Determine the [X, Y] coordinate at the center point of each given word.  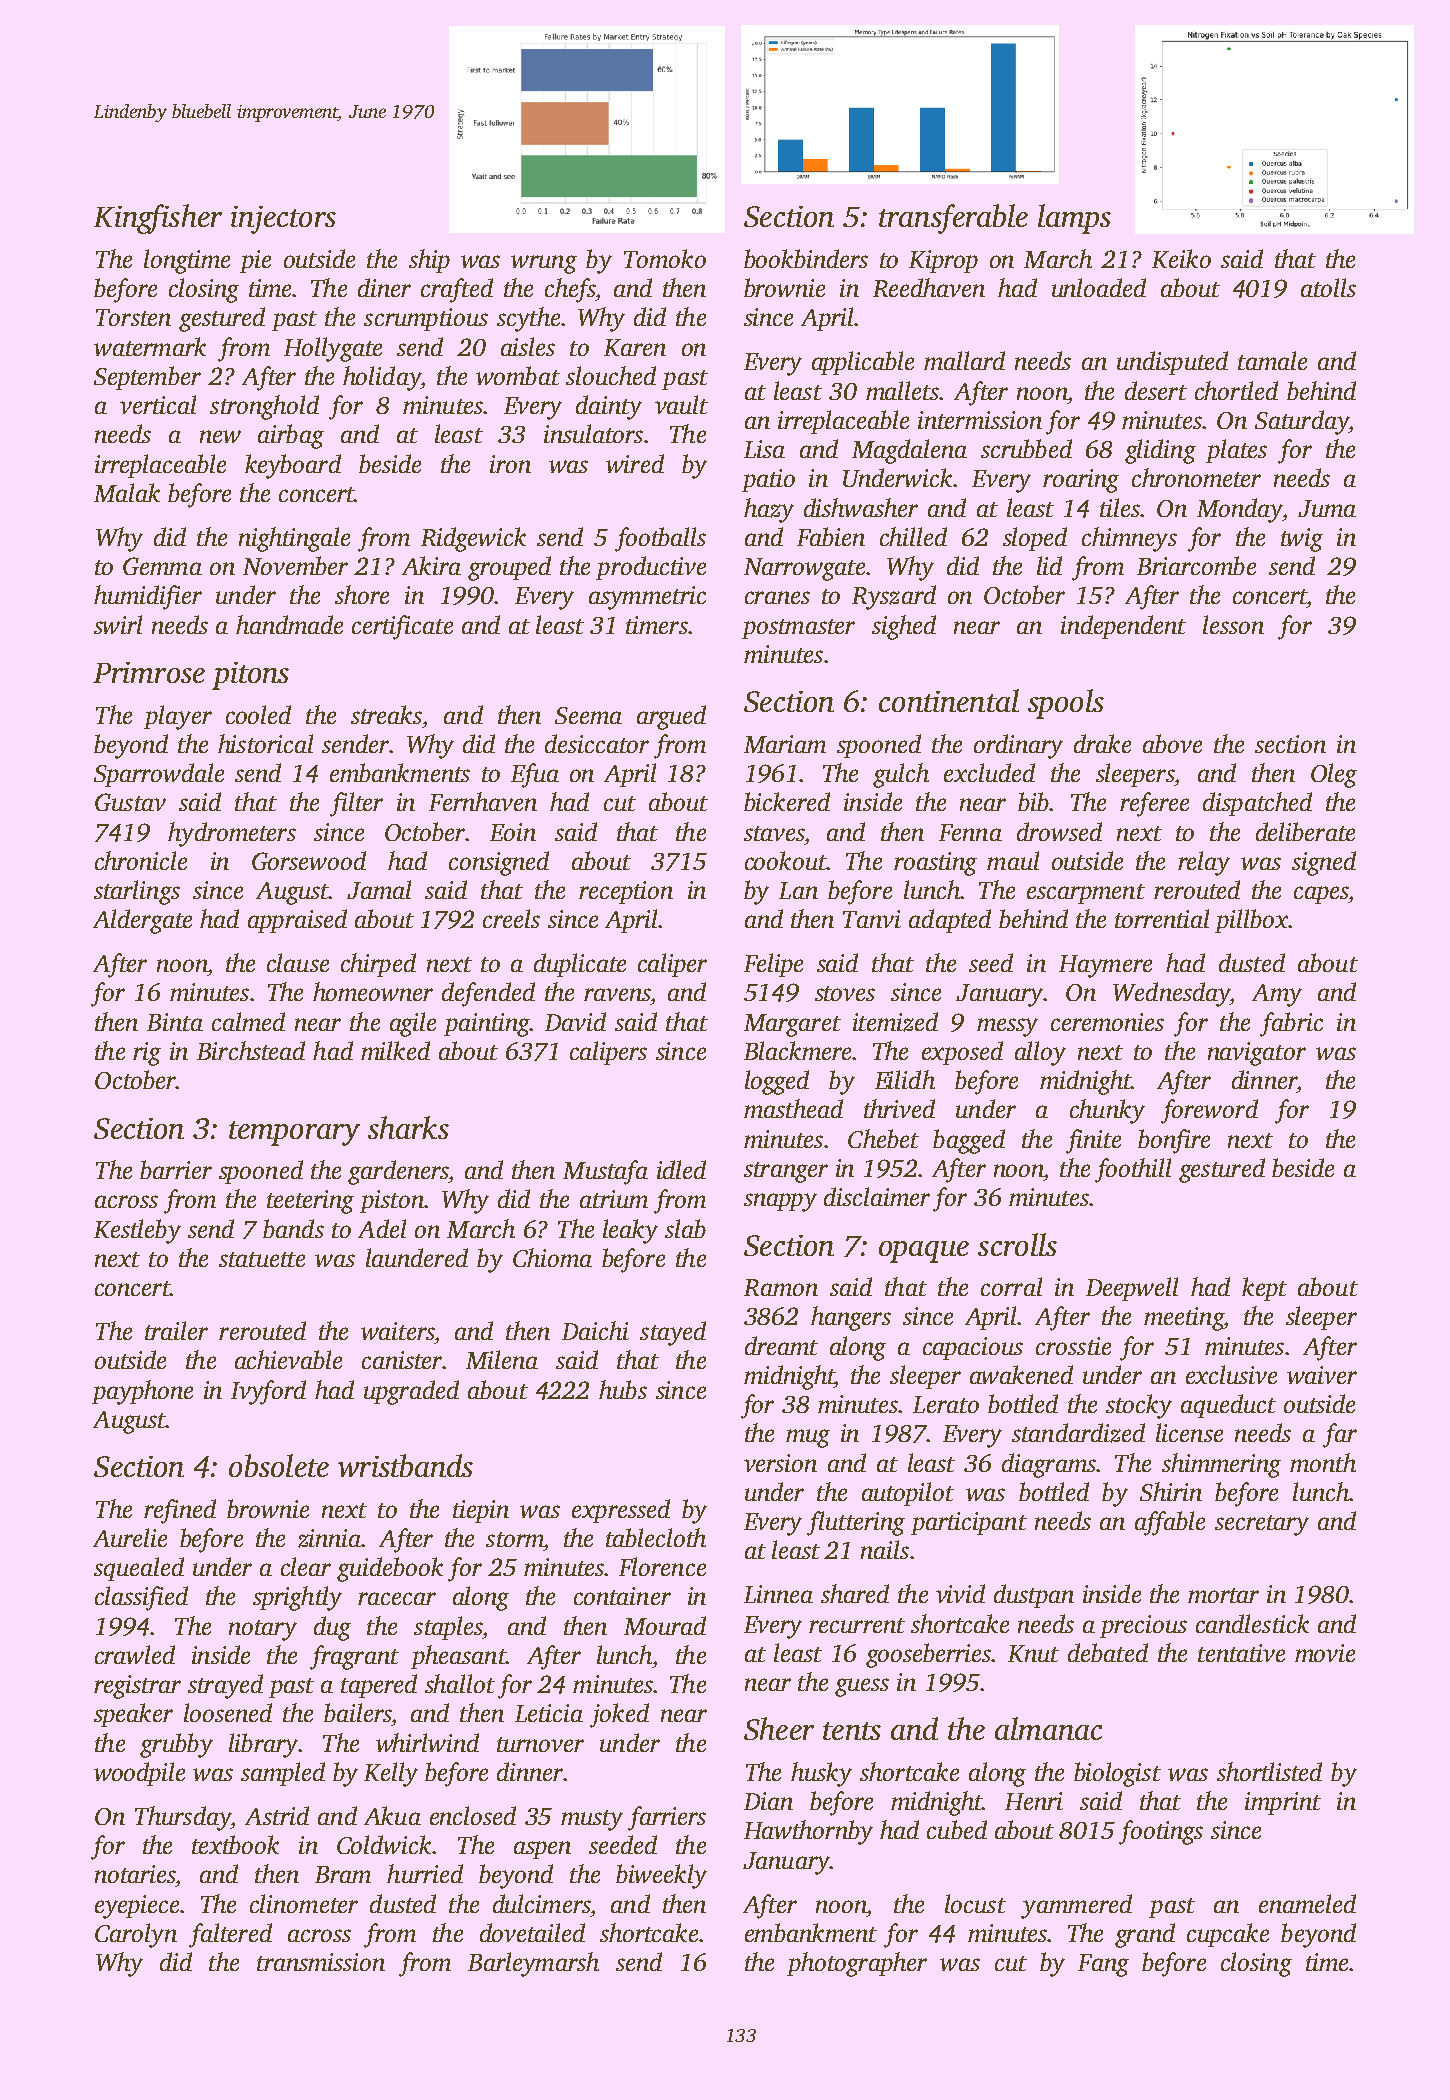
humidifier [148, 597]
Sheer [779, 1728]
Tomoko [665, 258]
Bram [343, 1874]
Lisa [764, 449]
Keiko [1181, 258]
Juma [1327, 508]
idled [681, 1169]
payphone [142, 1392]
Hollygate [333, 349]
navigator [1257, 1054]
